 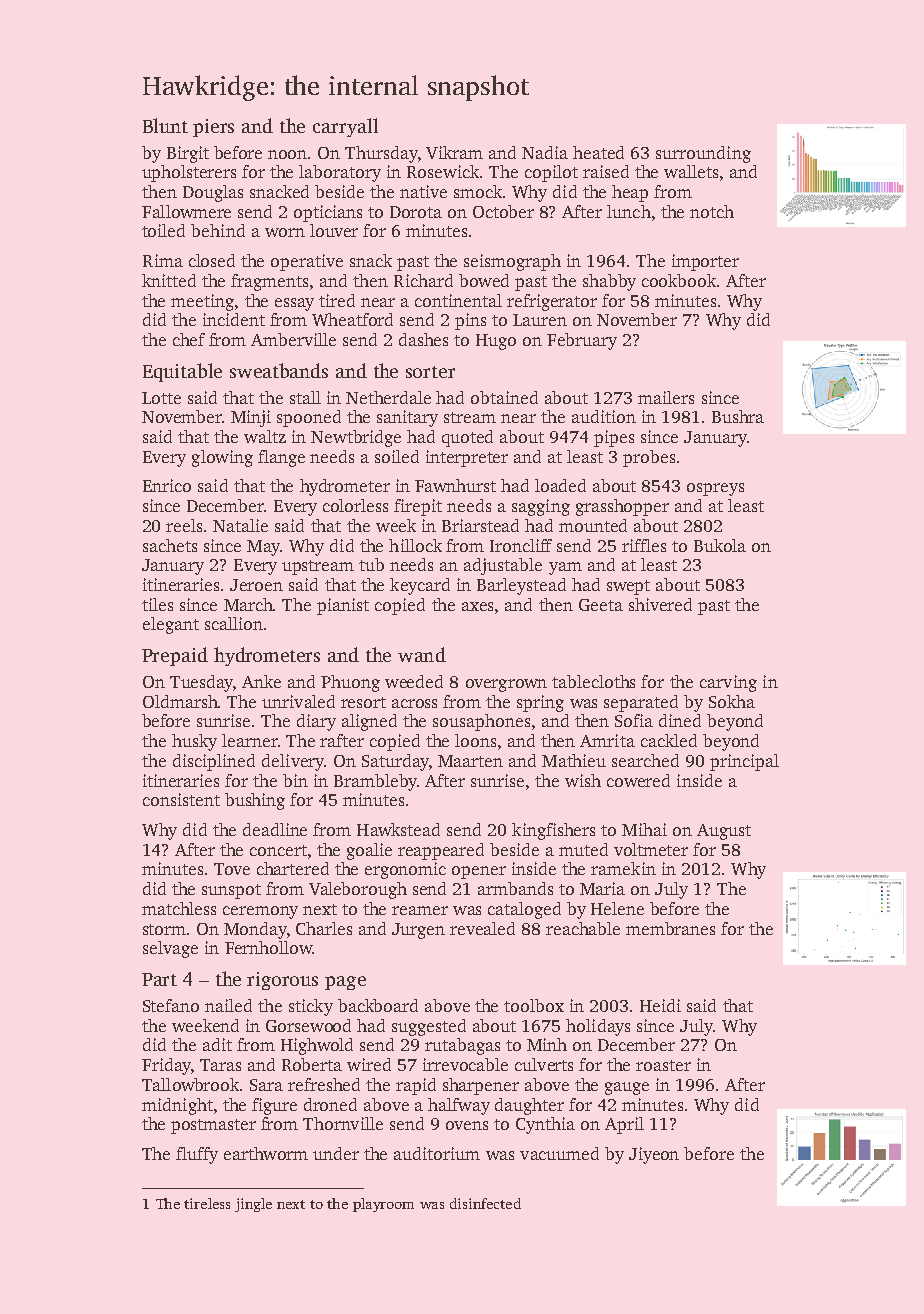 I want to click on opticians, so click(x=328, y=213).
